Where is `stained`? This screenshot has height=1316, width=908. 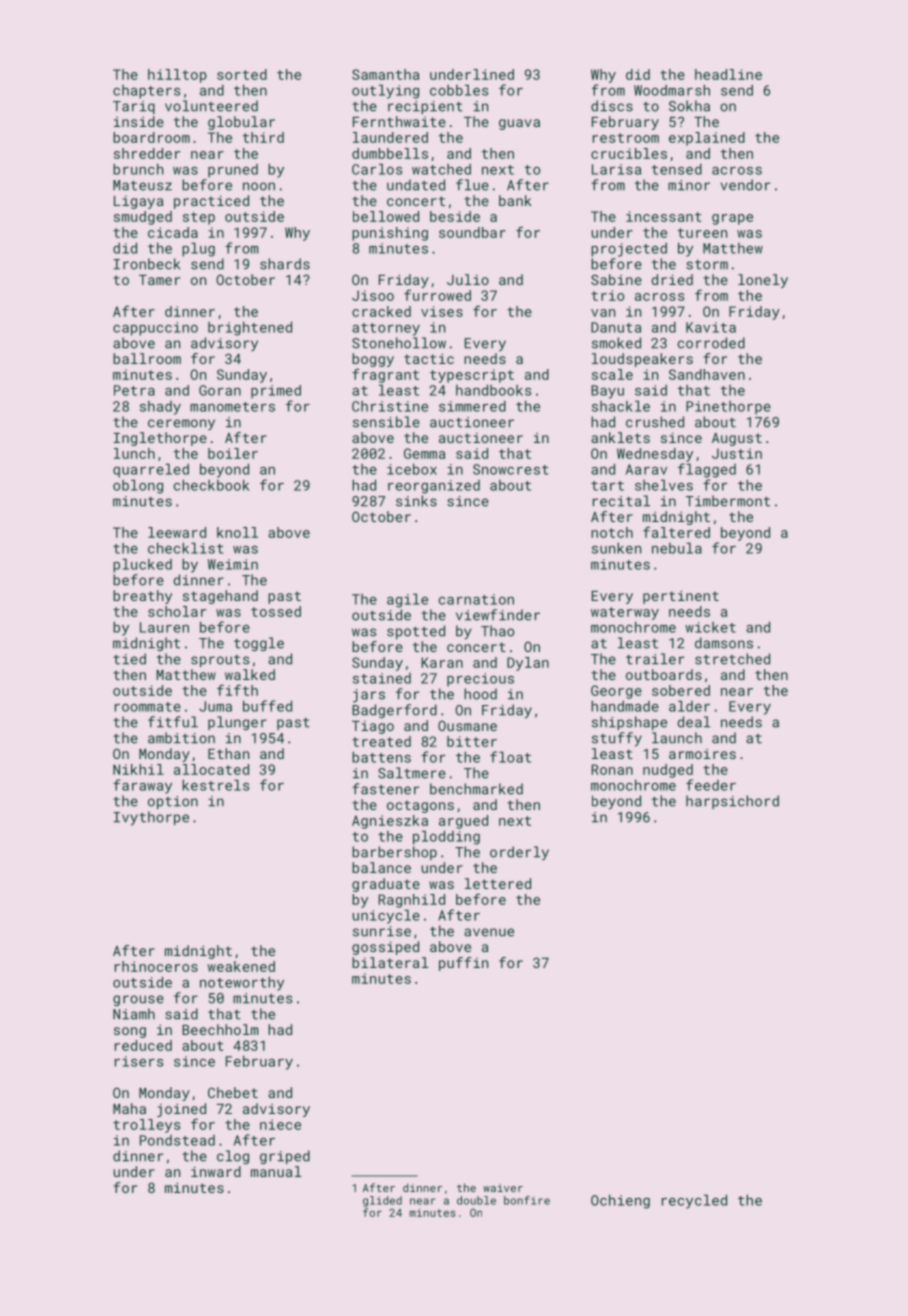 stained is located at coordinates (382, 678).
